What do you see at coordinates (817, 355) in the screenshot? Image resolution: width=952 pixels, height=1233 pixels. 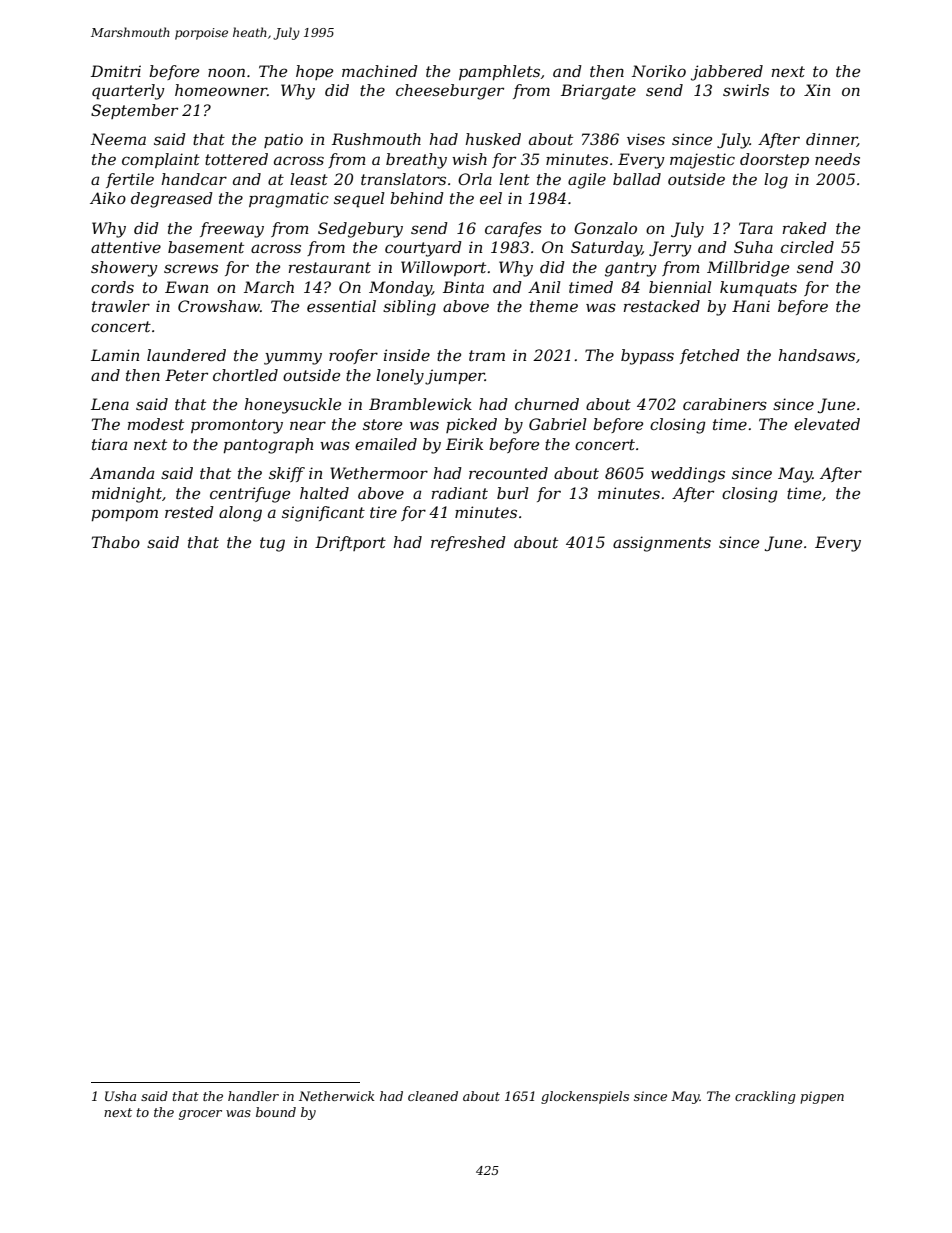 I see `handsaws` at bounding box center [817, 355].
